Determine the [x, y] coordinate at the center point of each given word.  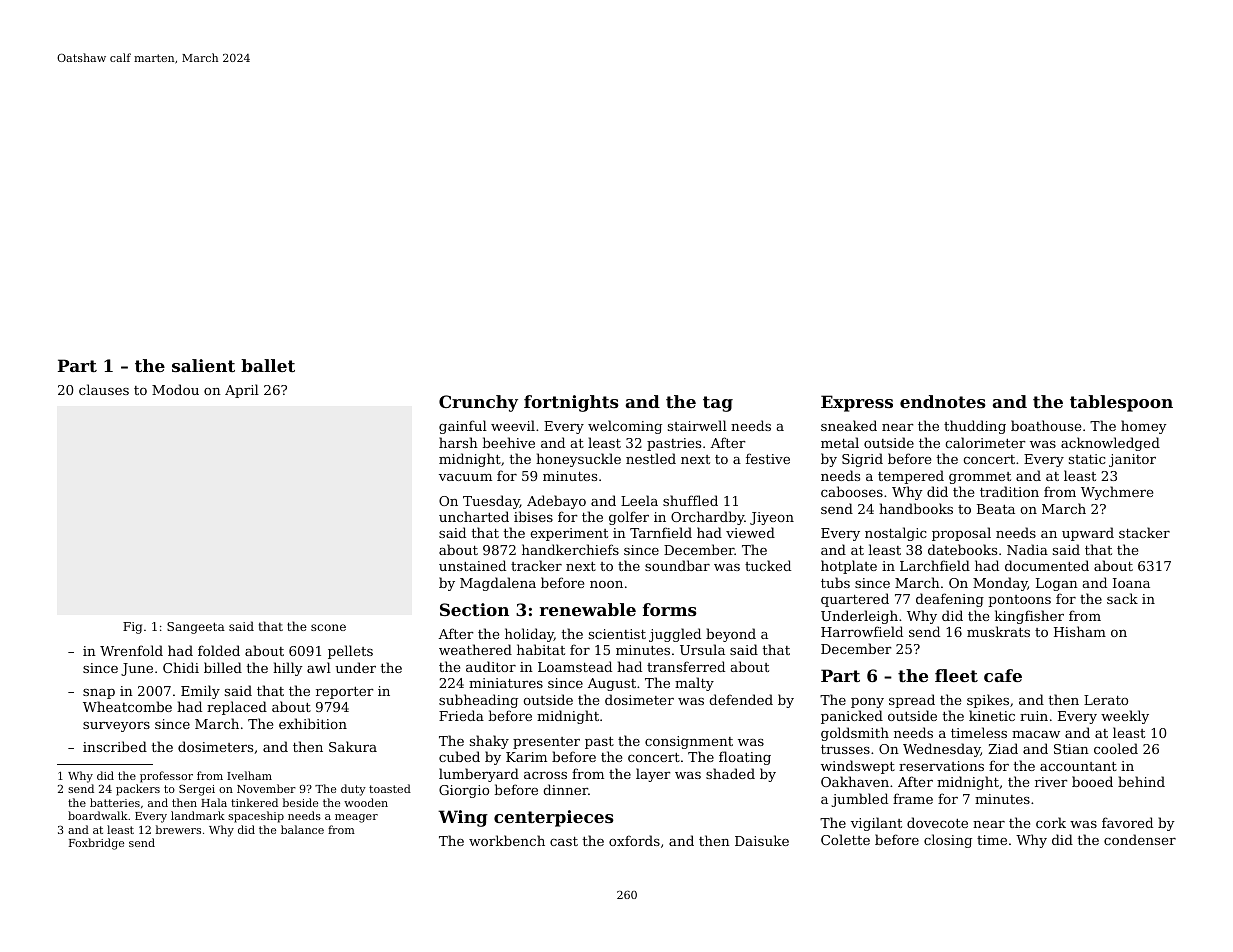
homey [1144, 427]
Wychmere [1117, 493]
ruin [1034, 716]
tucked [768, 565]
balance [302, 829]
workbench [507, 840]
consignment [689, 742]
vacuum [465, 477]
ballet [268, 365]
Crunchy [478, 403]
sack [1122, 598]
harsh [458, 442]
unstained [472, 565]
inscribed [115, 746]
